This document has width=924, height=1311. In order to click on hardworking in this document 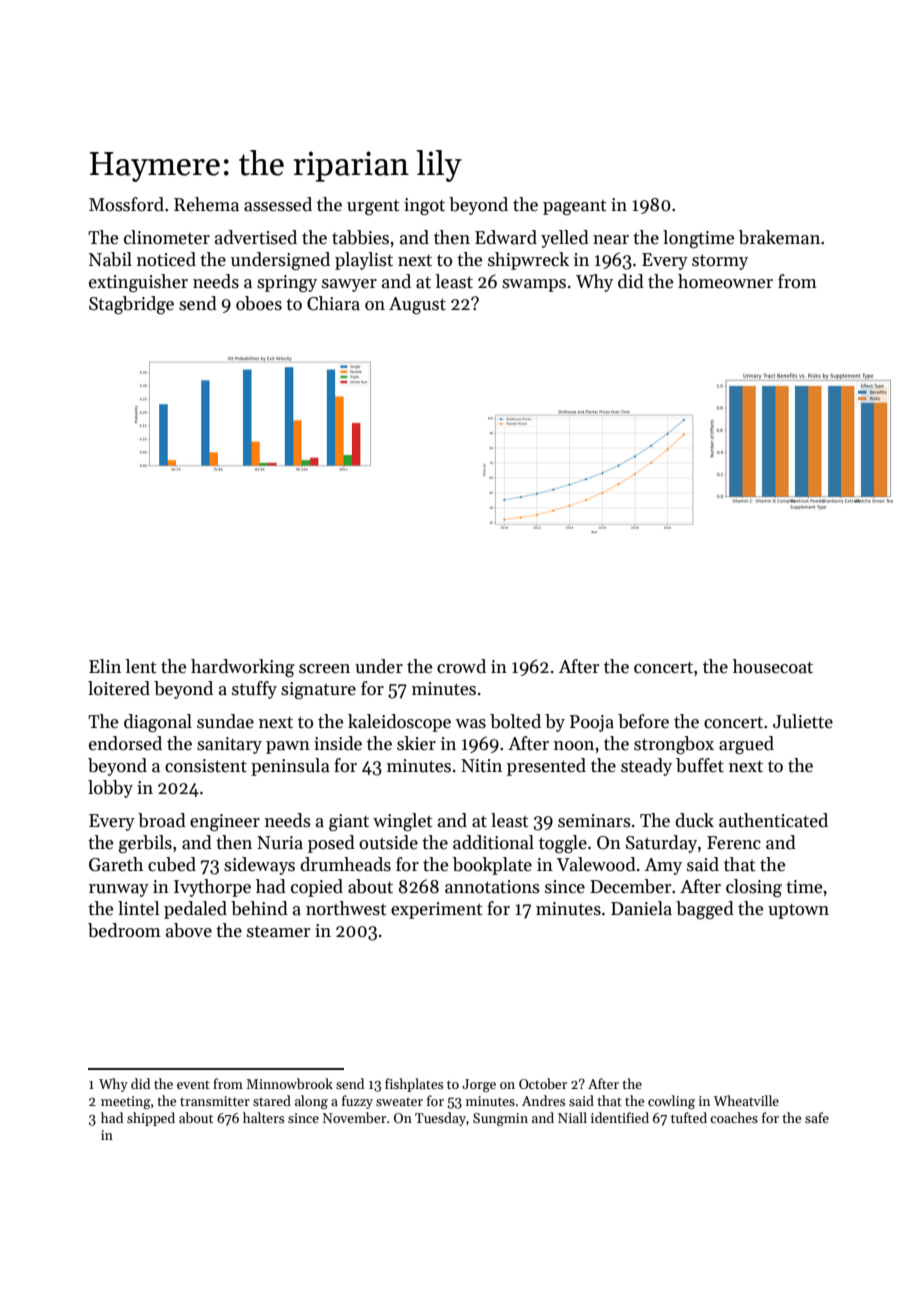, I will do `click(243, 668)`.
